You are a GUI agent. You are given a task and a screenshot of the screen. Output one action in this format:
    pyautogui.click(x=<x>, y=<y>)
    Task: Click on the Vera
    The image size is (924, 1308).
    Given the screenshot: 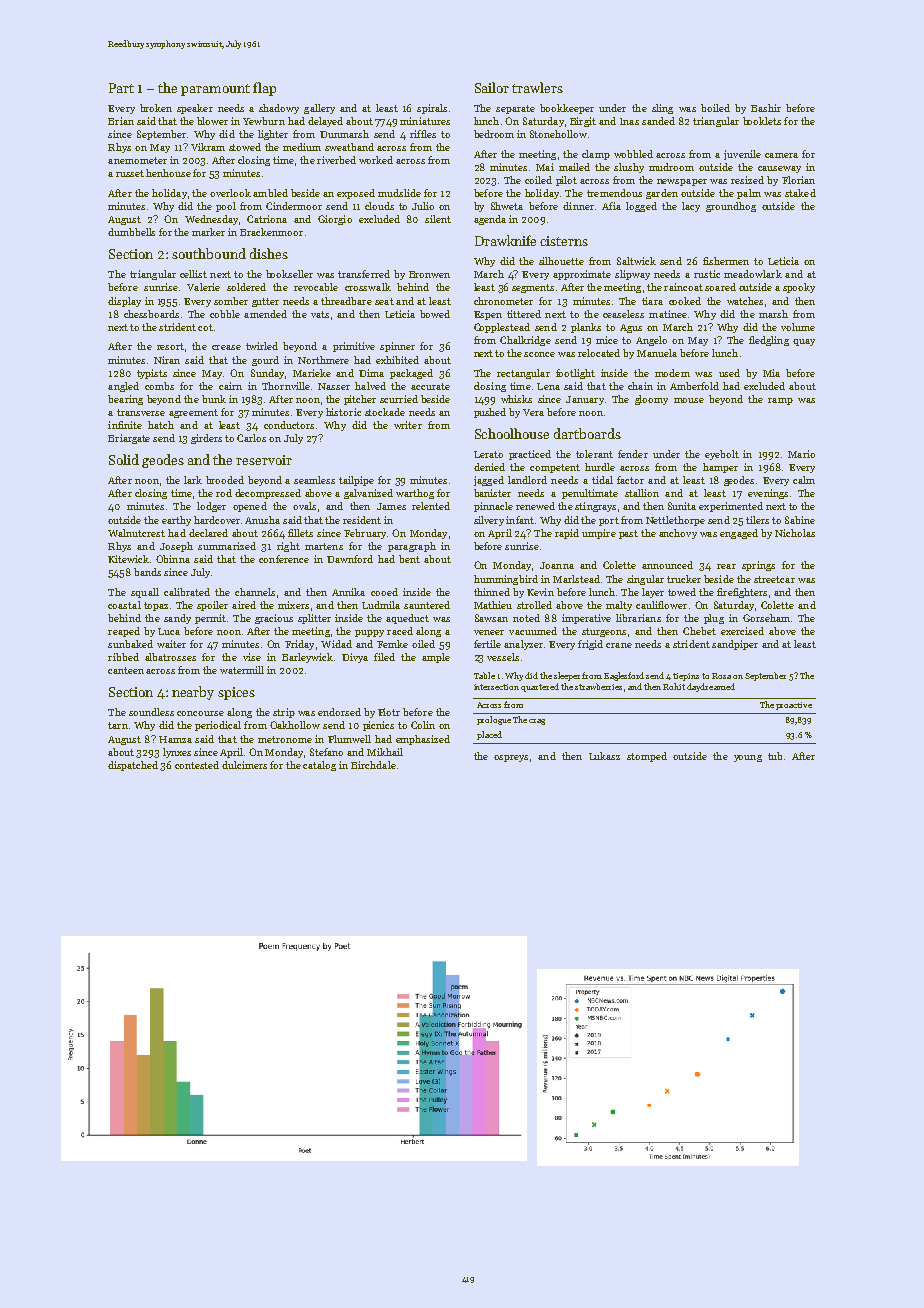 What is the action you would take?
    pyautogui.click(x=533, y=412)
